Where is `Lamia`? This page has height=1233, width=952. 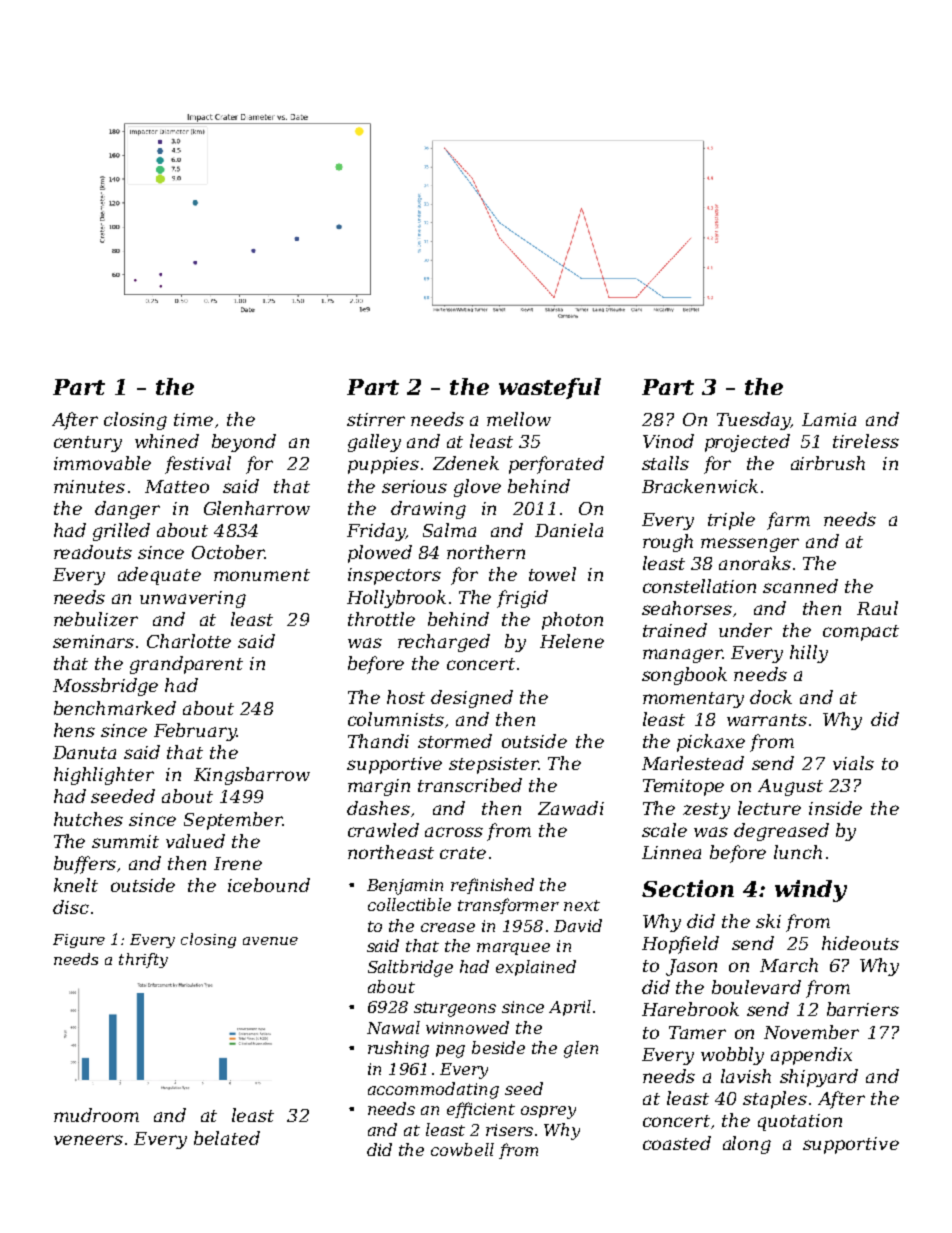 Lamia is located at coordinates (829, 419).
